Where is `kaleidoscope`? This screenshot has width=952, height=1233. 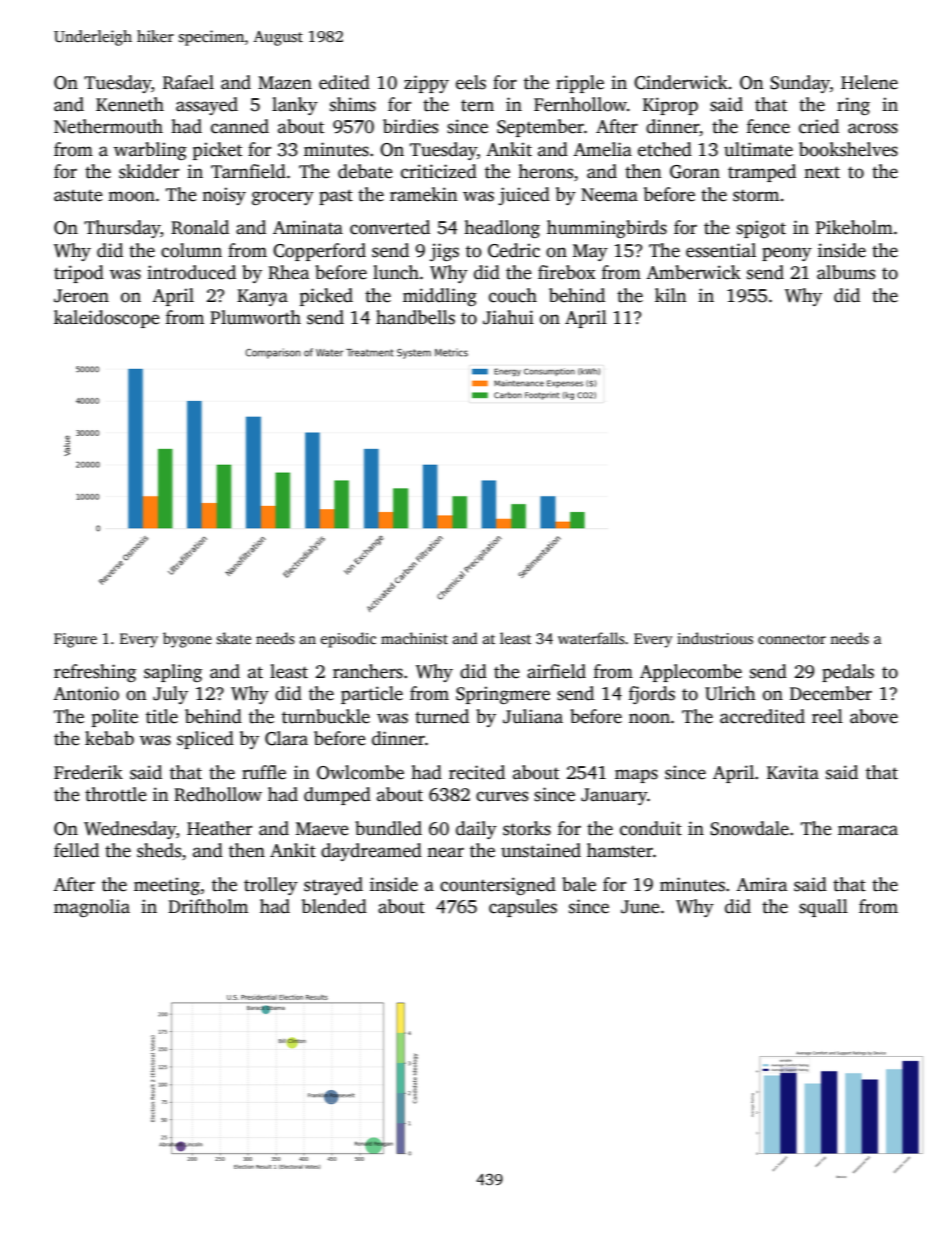 kaleidoscope is located at coordinates (107, 319).
